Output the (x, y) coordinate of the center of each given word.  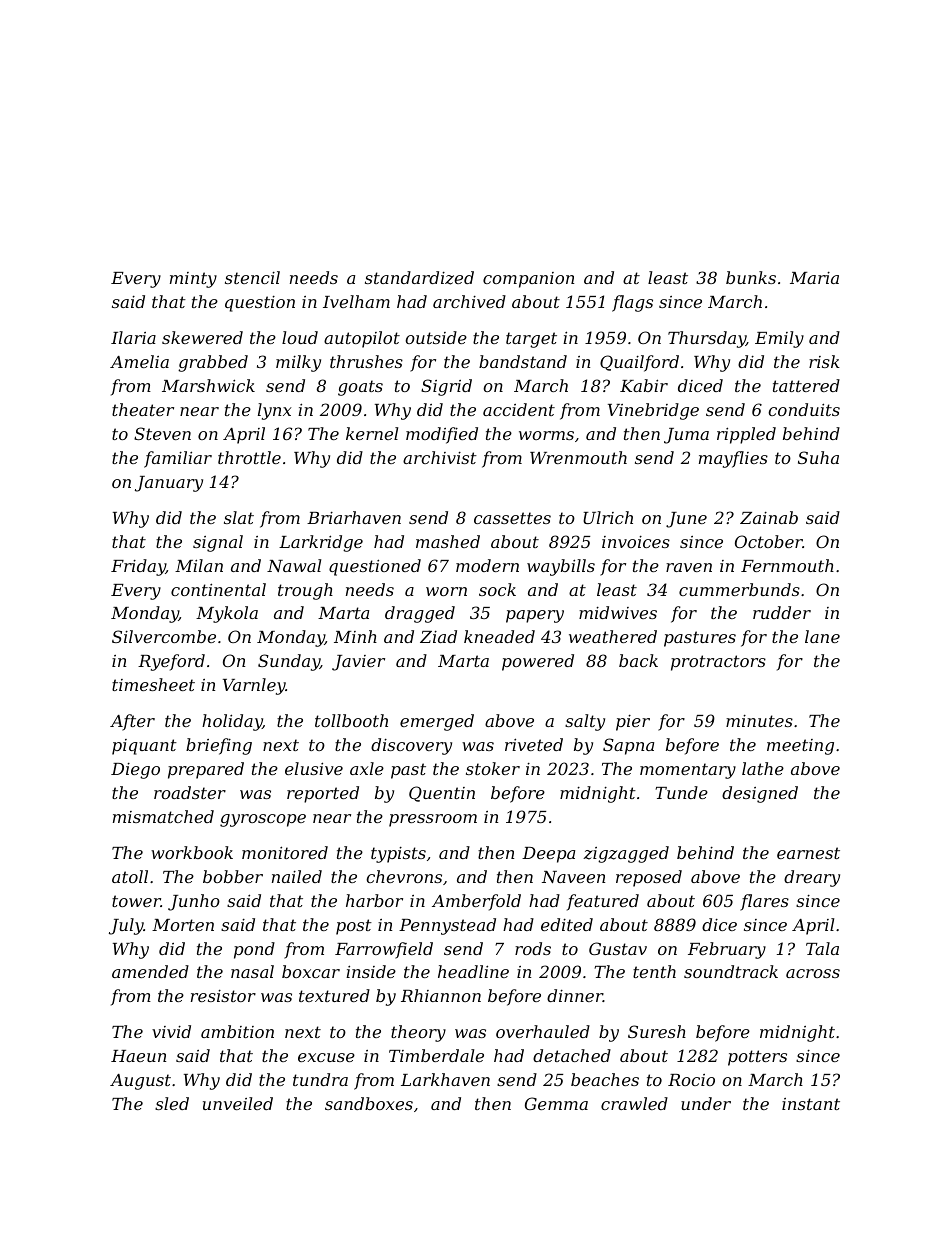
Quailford (639, 363)
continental (218, 589)
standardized (419, 278)
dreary (812, 878)
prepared (206, 770)
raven (689, 567)
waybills (561, 567)
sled (172, 1103)
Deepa (548, 855)
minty (193, 280)
